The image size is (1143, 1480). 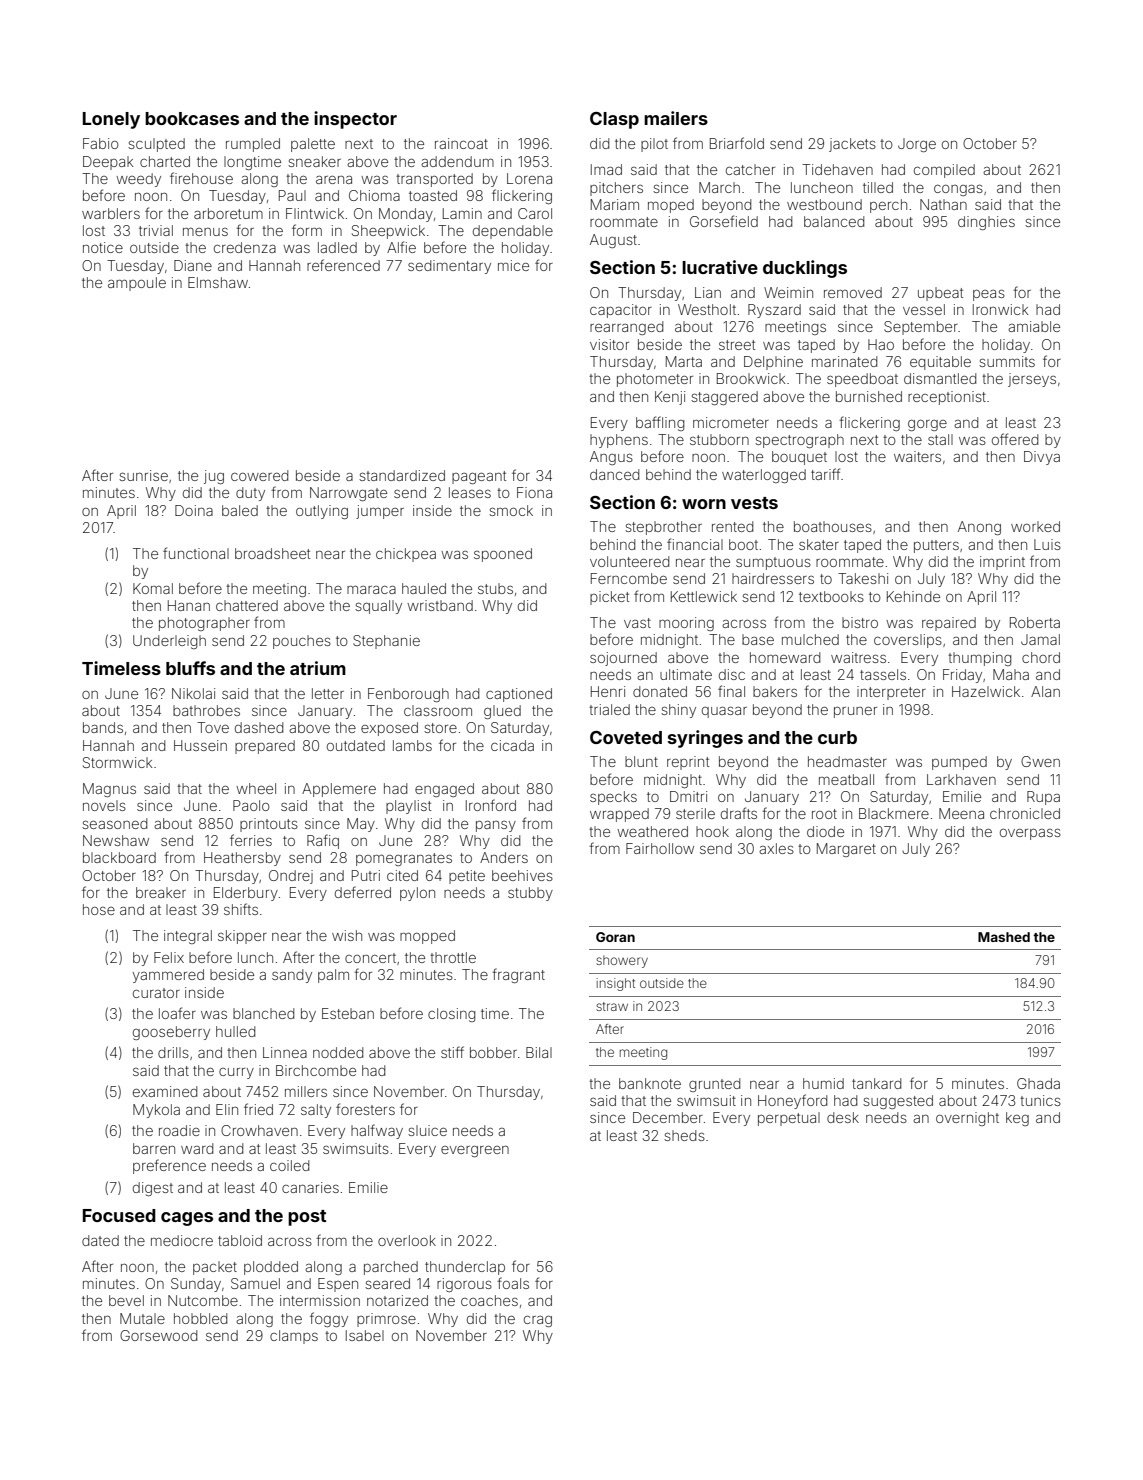 What do you see at coordinates (619, 441) in the page?
I see `hyphens` at bounding box center [619, 441].
